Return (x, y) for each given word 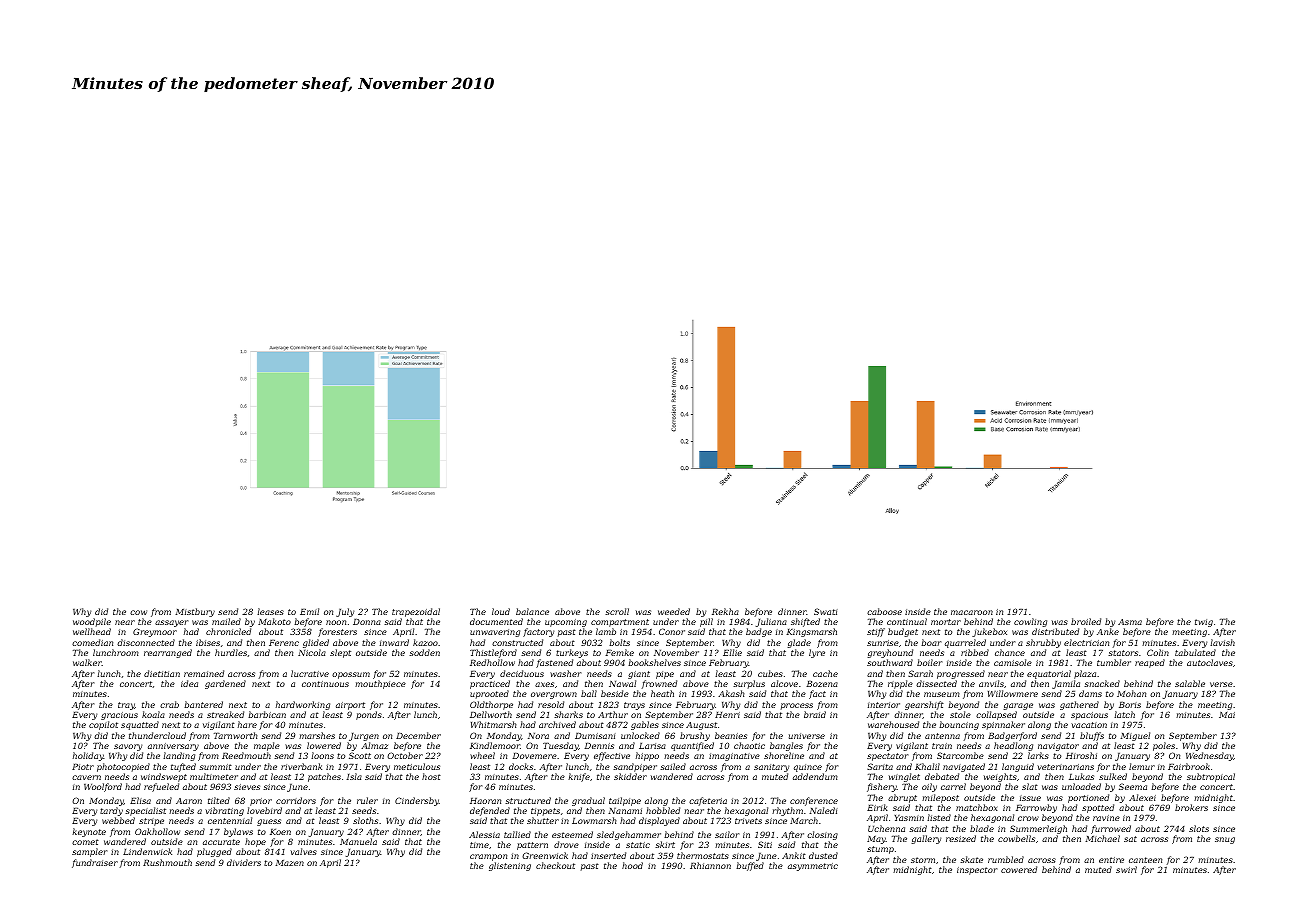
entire (1111, 860)
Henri (727, 715)
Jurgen (364, 737)
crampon (488, 857)
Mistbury (195, 612)
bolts (619, 642)
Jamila (1066, 684)
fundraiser (95, 863)
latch (1124, 714)
